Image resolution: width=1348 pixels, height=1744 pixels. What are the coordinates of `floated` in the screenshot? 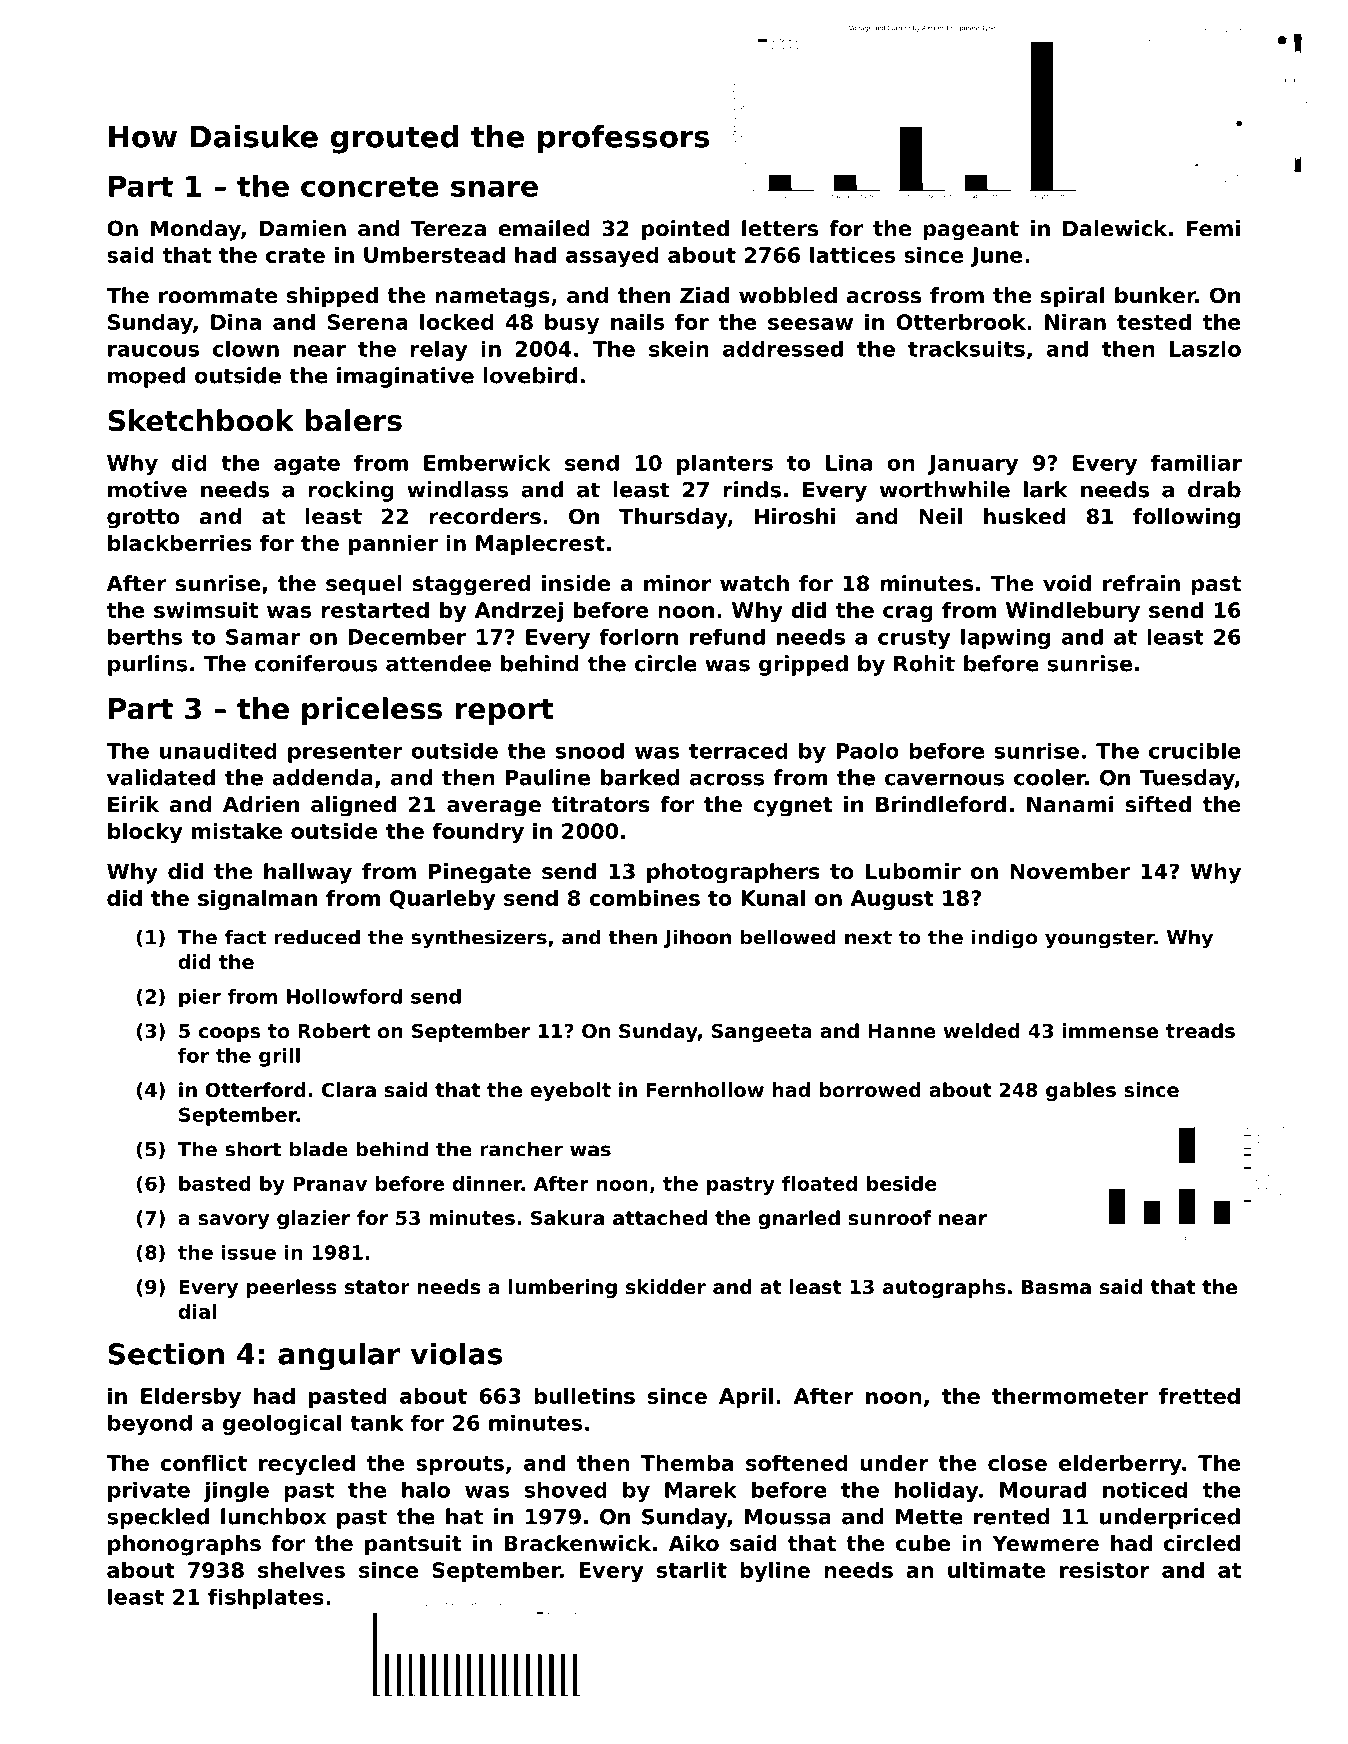 It's located at (819, 1183).
